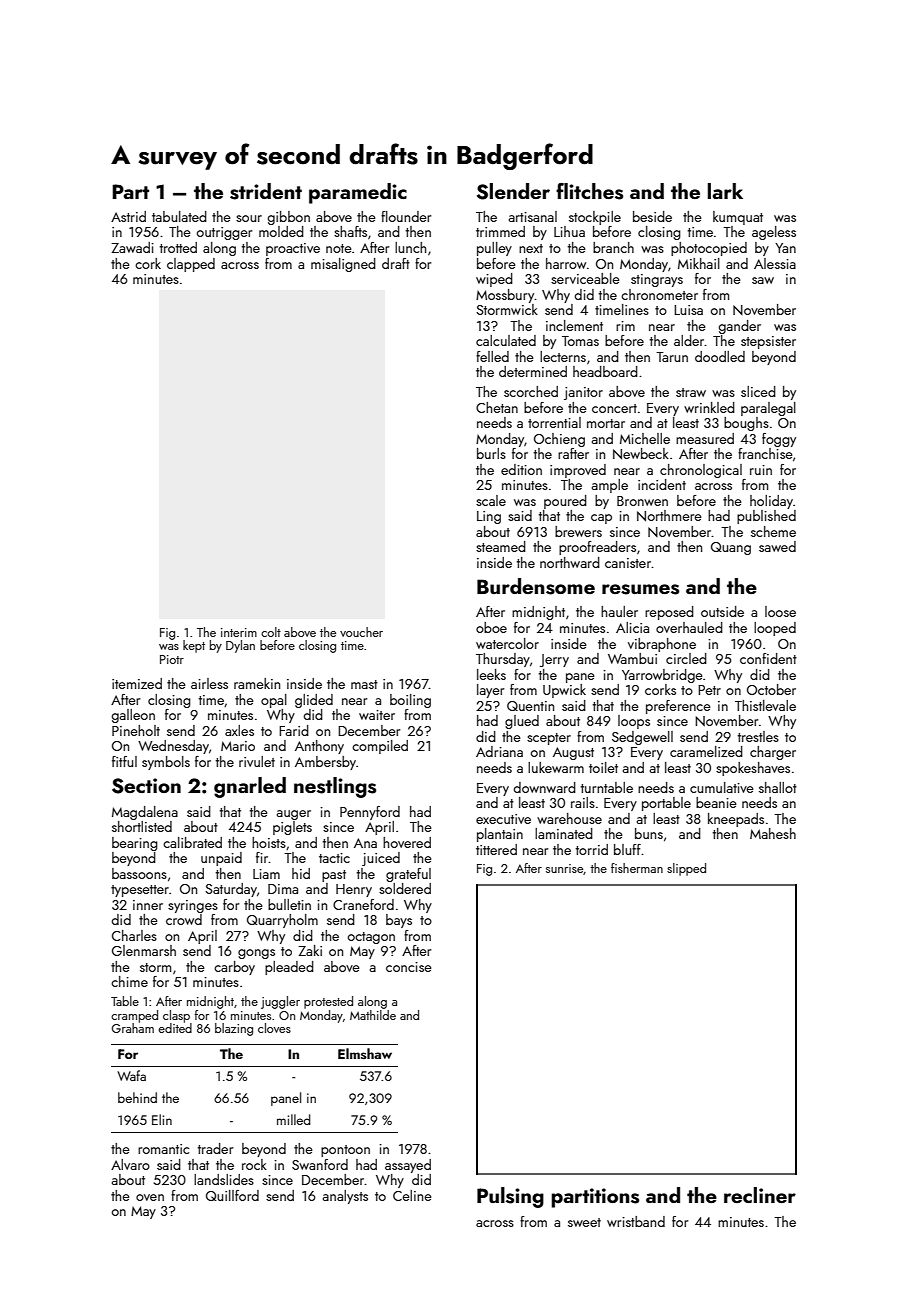 The image size is (908, 1316). I want to click on Slender, so click(513, 191).
